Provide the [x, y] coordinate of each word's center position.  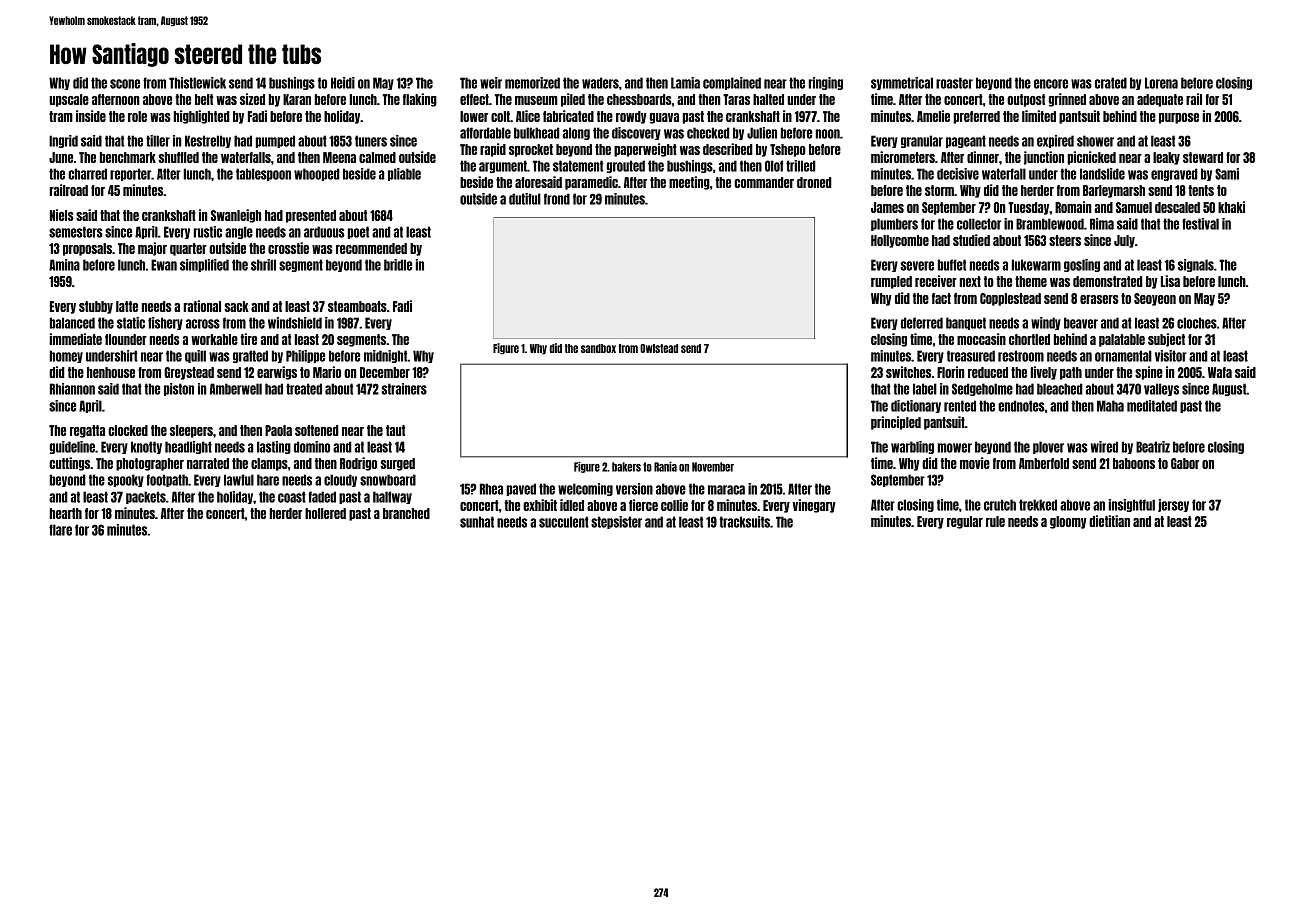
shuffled [178, 157]
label [925, 389]
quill [195, 356]
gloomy [1068, 522]
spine [1149, 373]
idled [572, 505]
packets [146, 497]
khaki [1231, 207]
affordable [485, 133]
